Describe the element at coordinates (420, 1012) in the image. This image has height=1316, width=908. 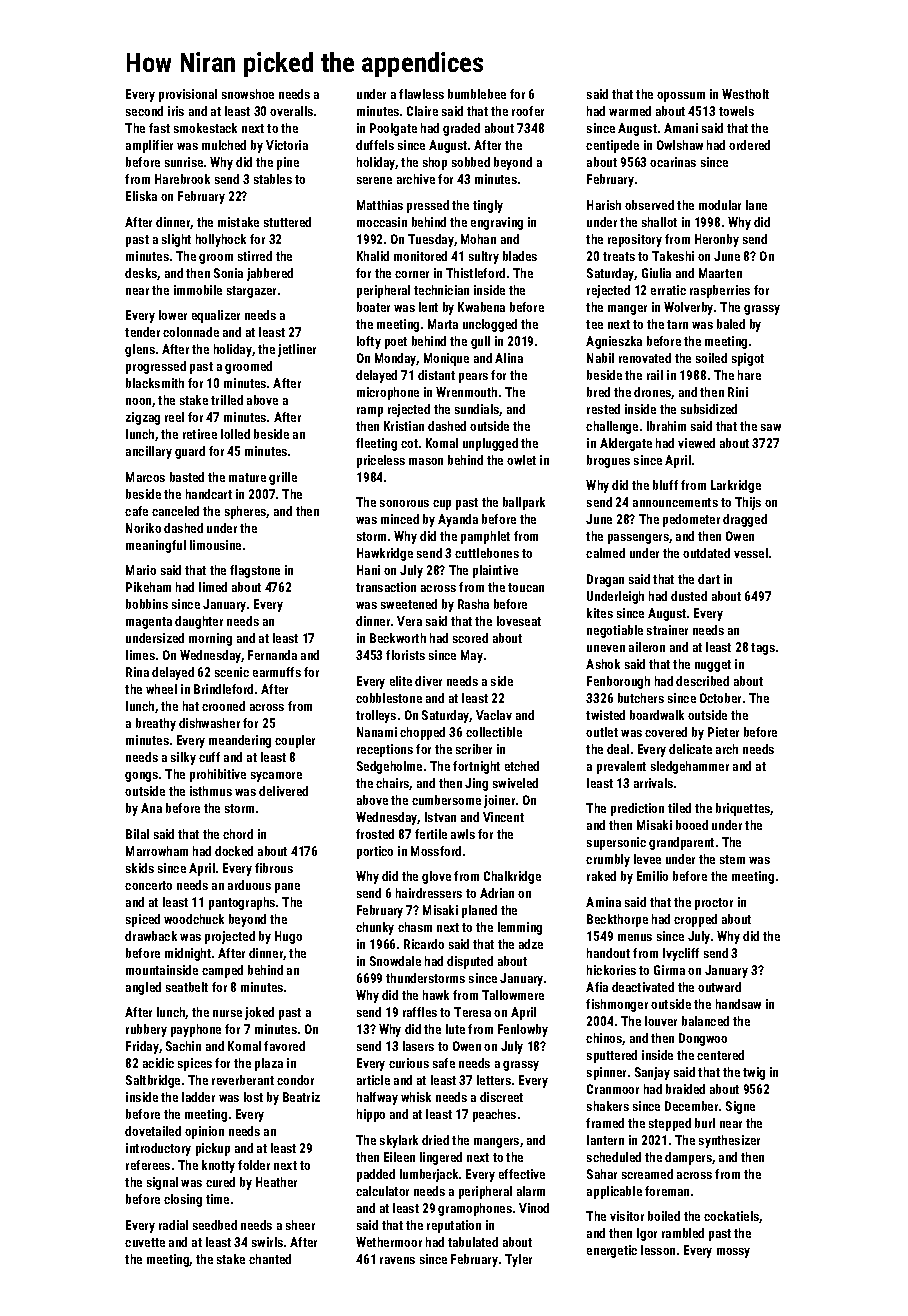
I see `raffles` at that location.
